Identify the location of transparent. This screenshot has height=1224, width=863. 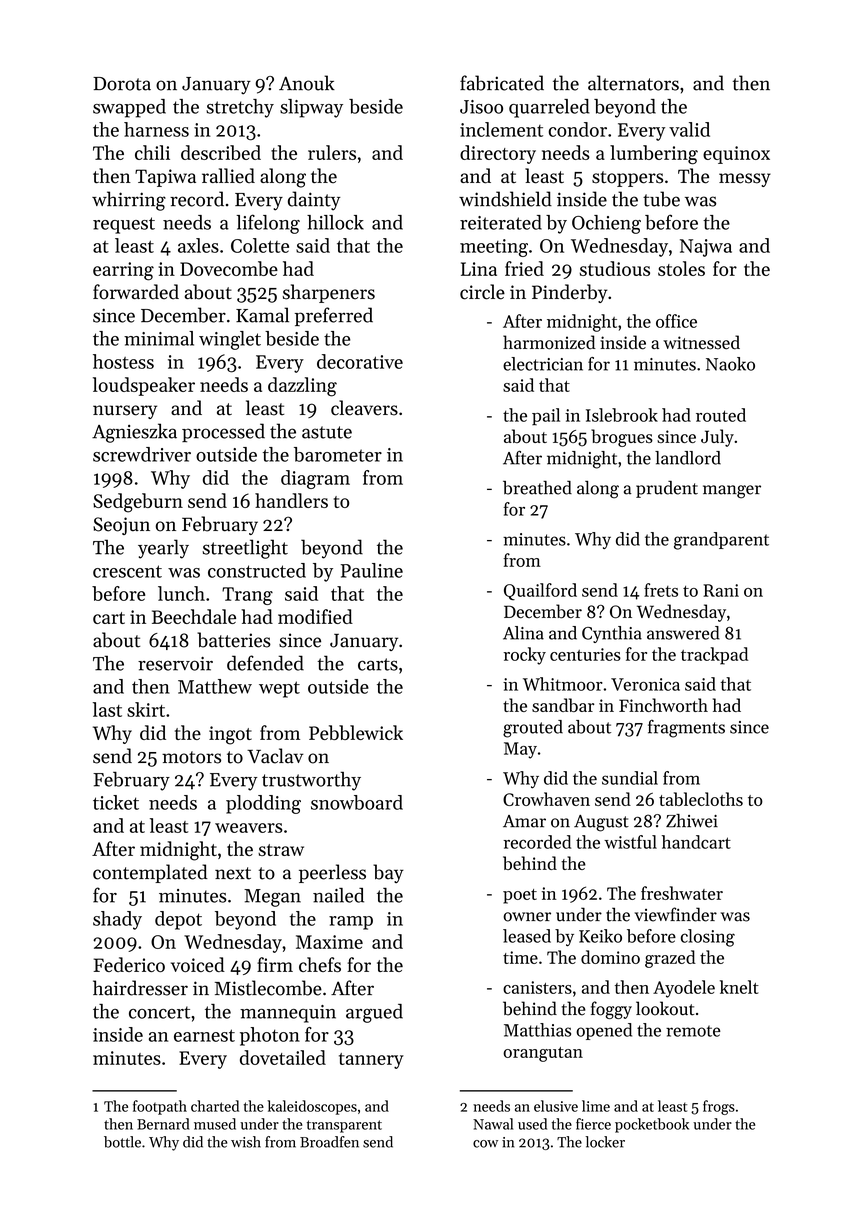
(344, 1126).
